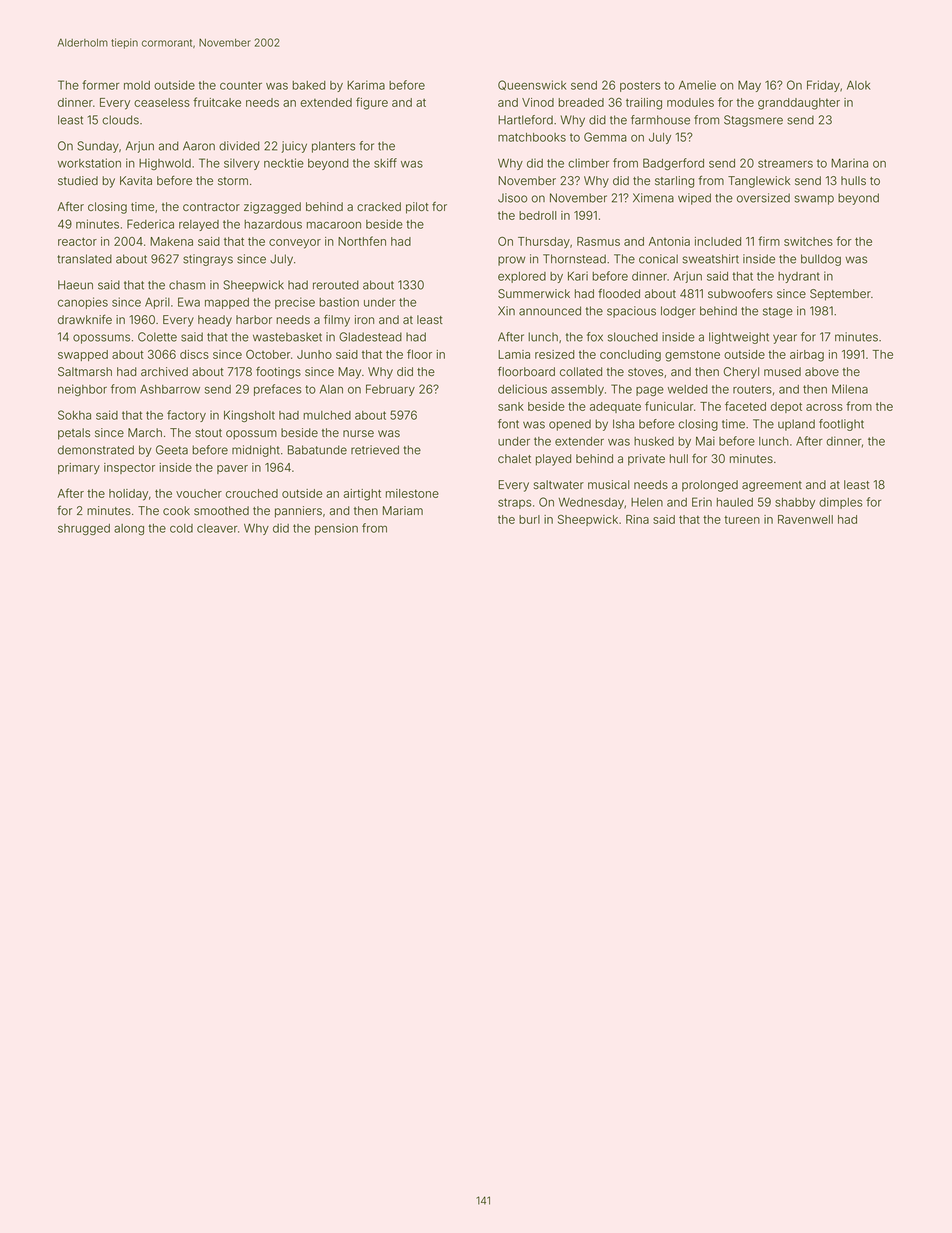  Describe the element at coordinates (84, 259) in the screenshot. I see `translated` at that location.
